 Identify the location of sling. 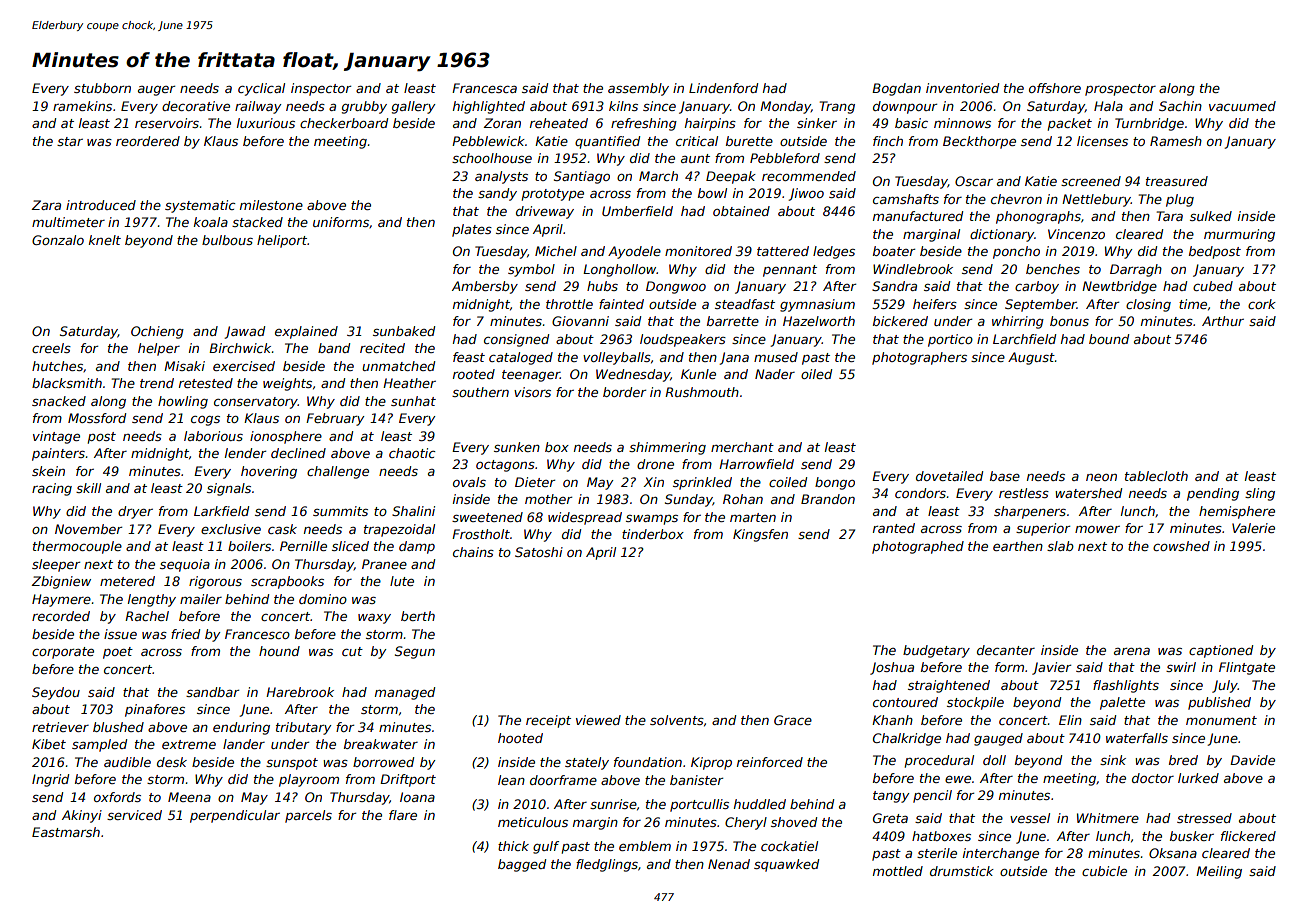
(1260, 494).
